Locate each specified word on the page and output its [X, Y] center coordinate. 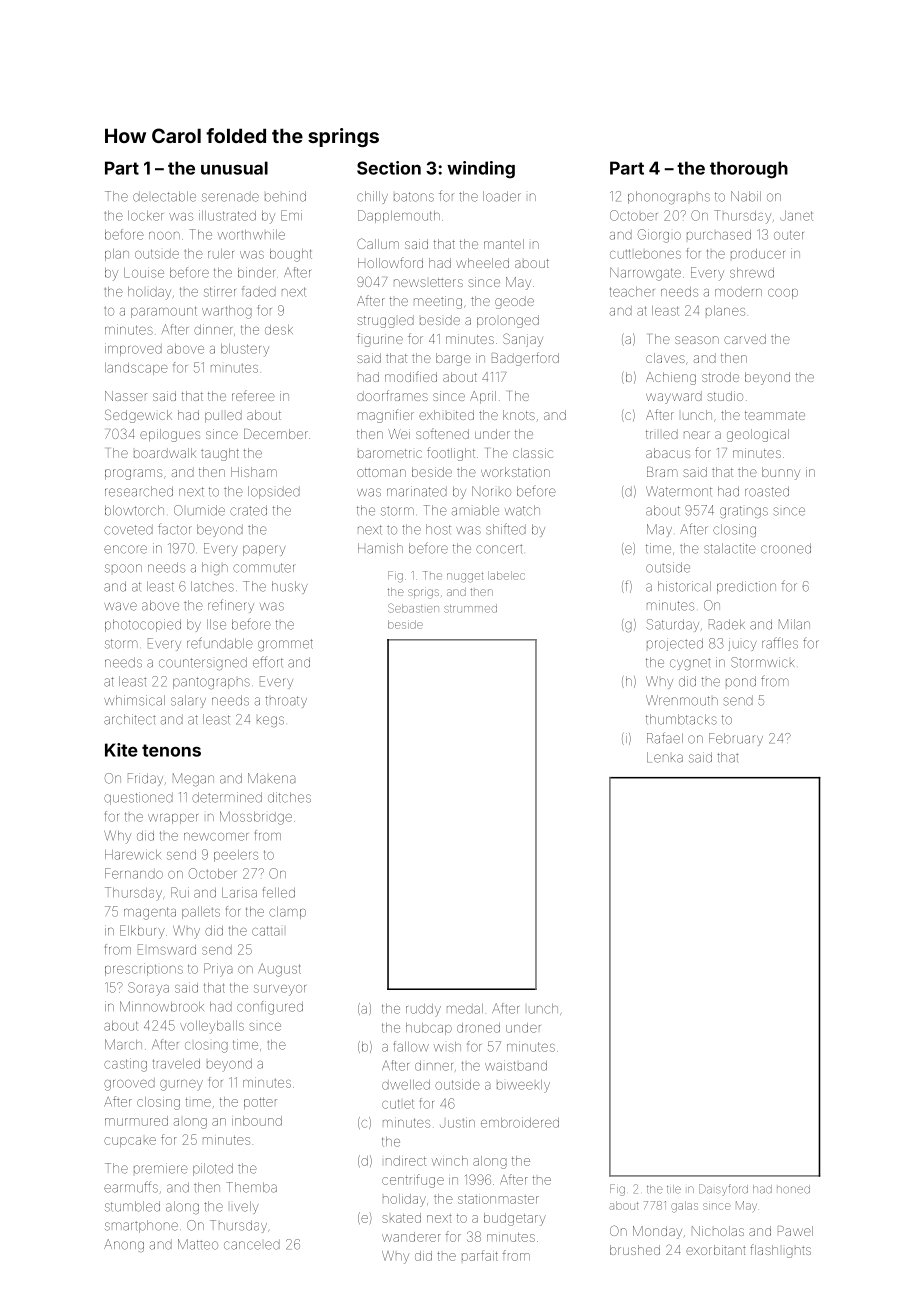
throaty [286, 702]
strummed [470, 608]
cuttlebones [645, 254]
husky [290, 587]
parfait [480, 1255]
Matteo [198, 1244]
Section [389, 168]
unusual [234, 168]
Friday [145, 779]
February [736, 739]
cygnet [690, 664]
